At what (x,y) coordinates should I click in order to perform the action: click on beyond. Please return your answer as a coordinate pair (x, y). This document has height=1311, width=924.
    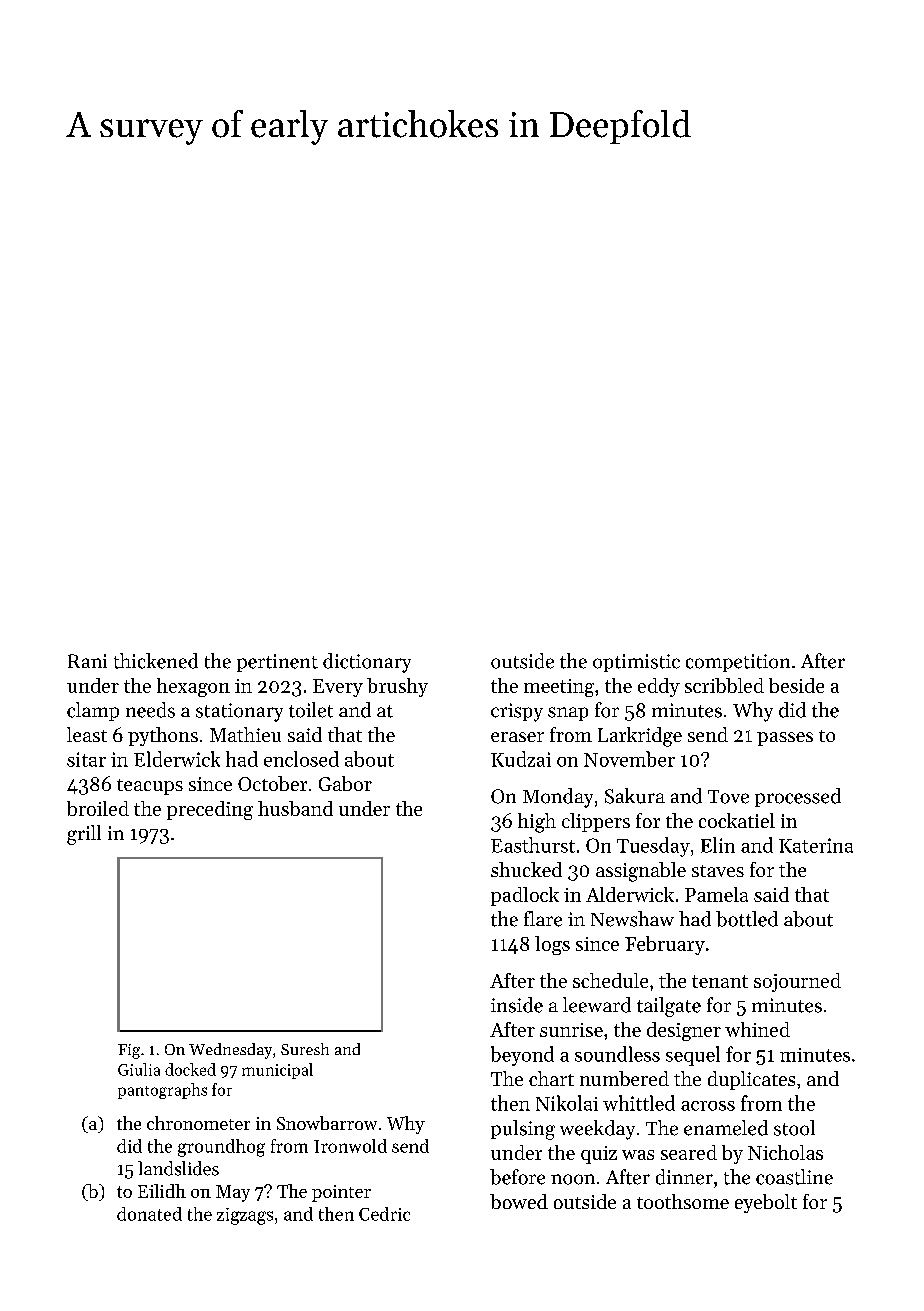
    Looking at the image, I should click on (522, 1056).
